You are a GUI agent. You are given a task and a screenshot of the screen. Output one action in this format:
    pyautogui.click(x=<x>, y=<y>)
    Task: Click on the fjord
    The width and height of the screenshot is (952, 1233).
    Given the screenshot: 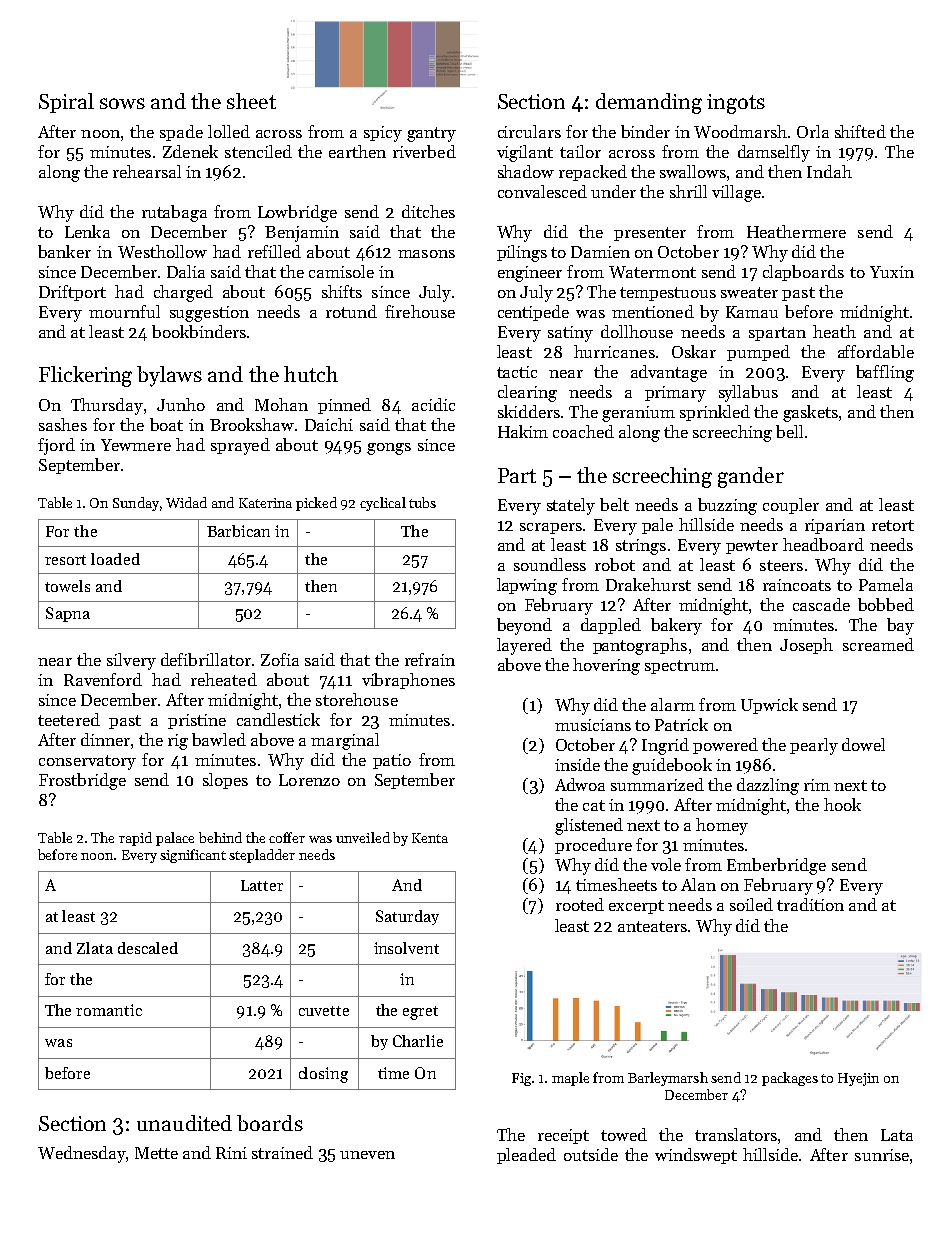 What is the action you would take?
    pyautogui.click(x=56, y=446)
